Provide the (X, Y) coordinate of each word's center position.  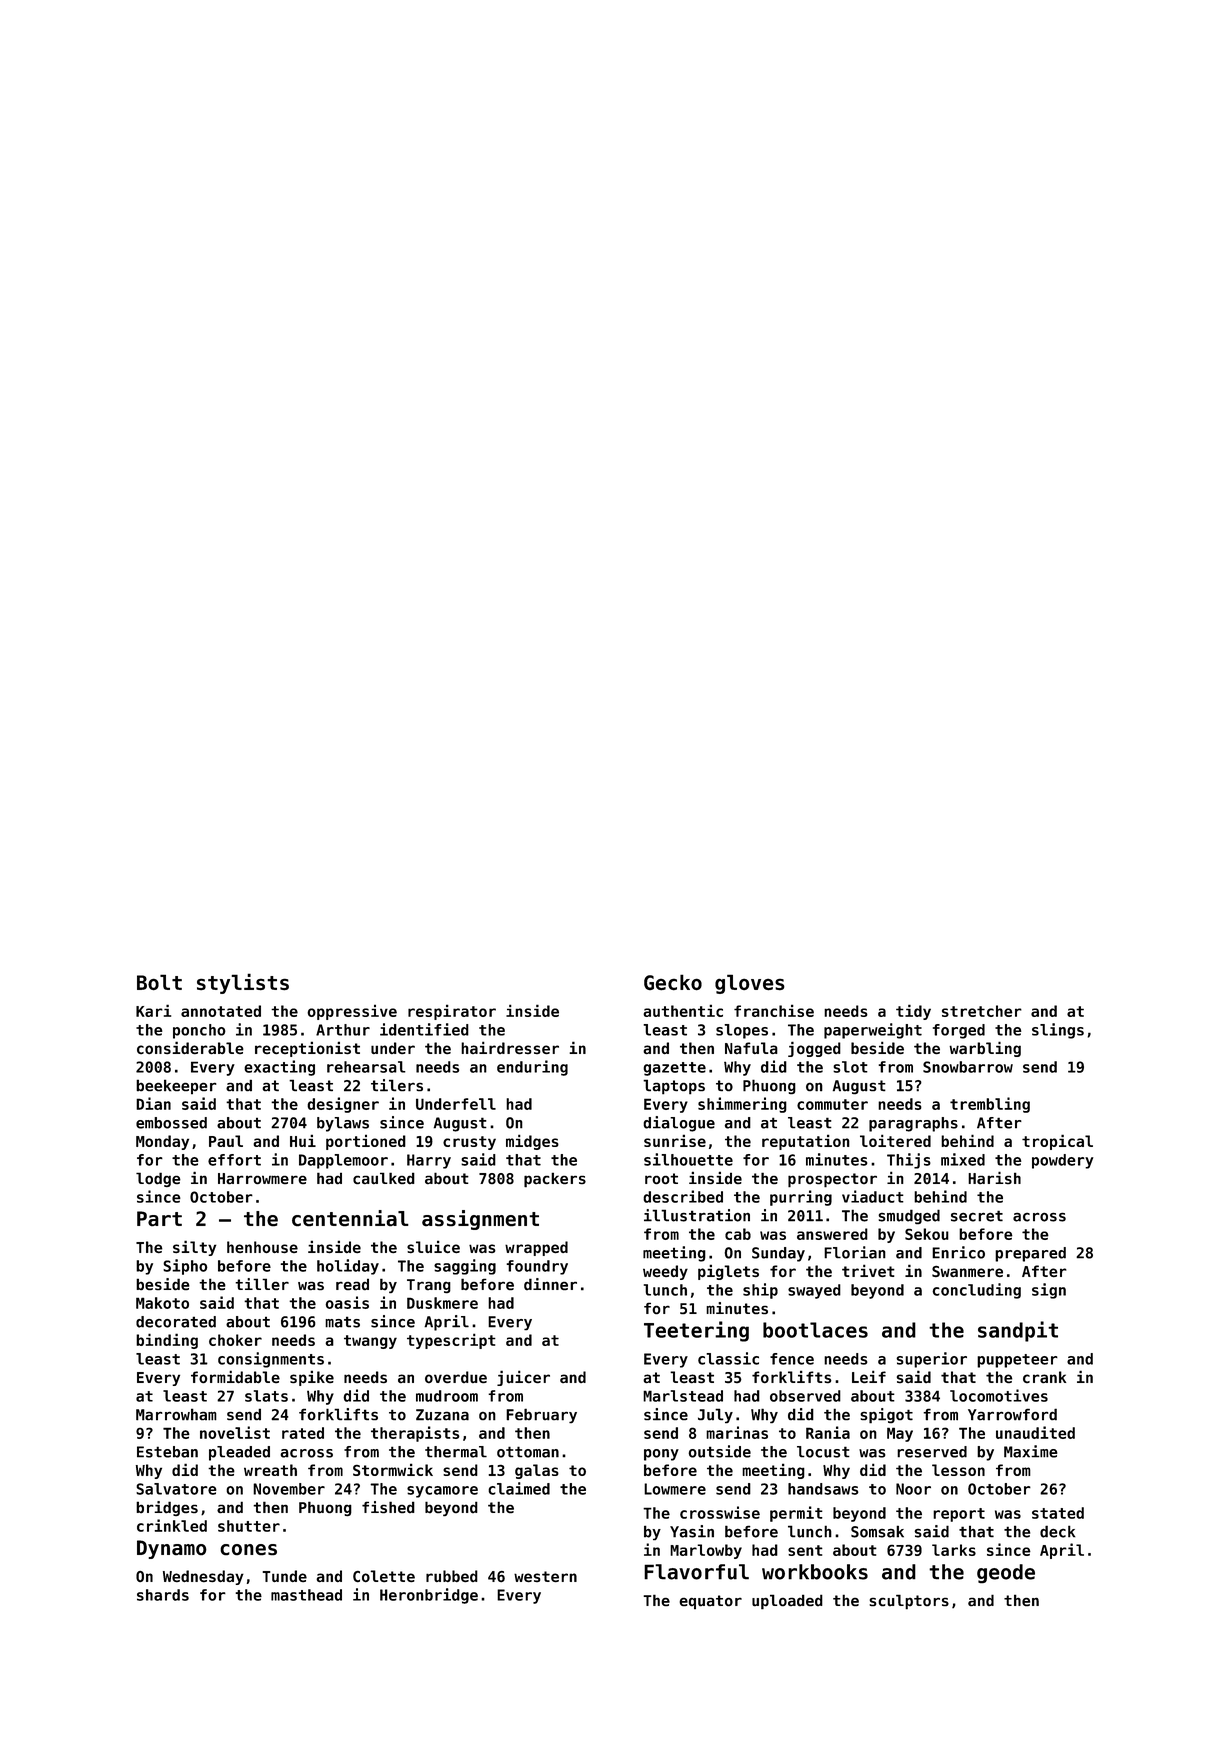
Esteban (167, 1452)
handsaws (823, 1489)
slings (1058, 1031)
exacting (279, 1068)
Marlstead (683, 1396)
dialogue (679, 1124)
